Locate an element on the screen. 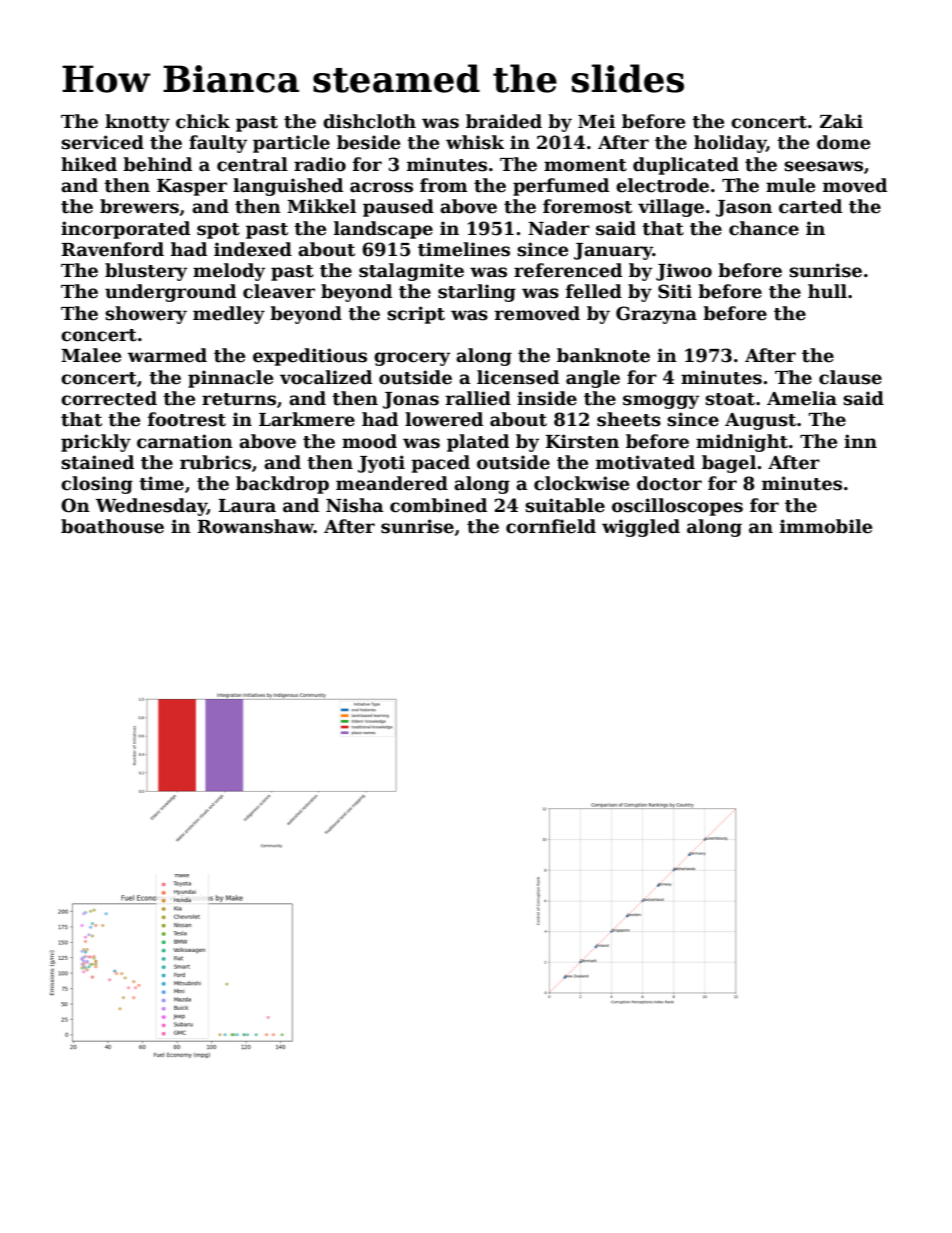 Image resolution: width=952 pixels, height=1233 pixels. chance is located at coordinates (764, 228).
